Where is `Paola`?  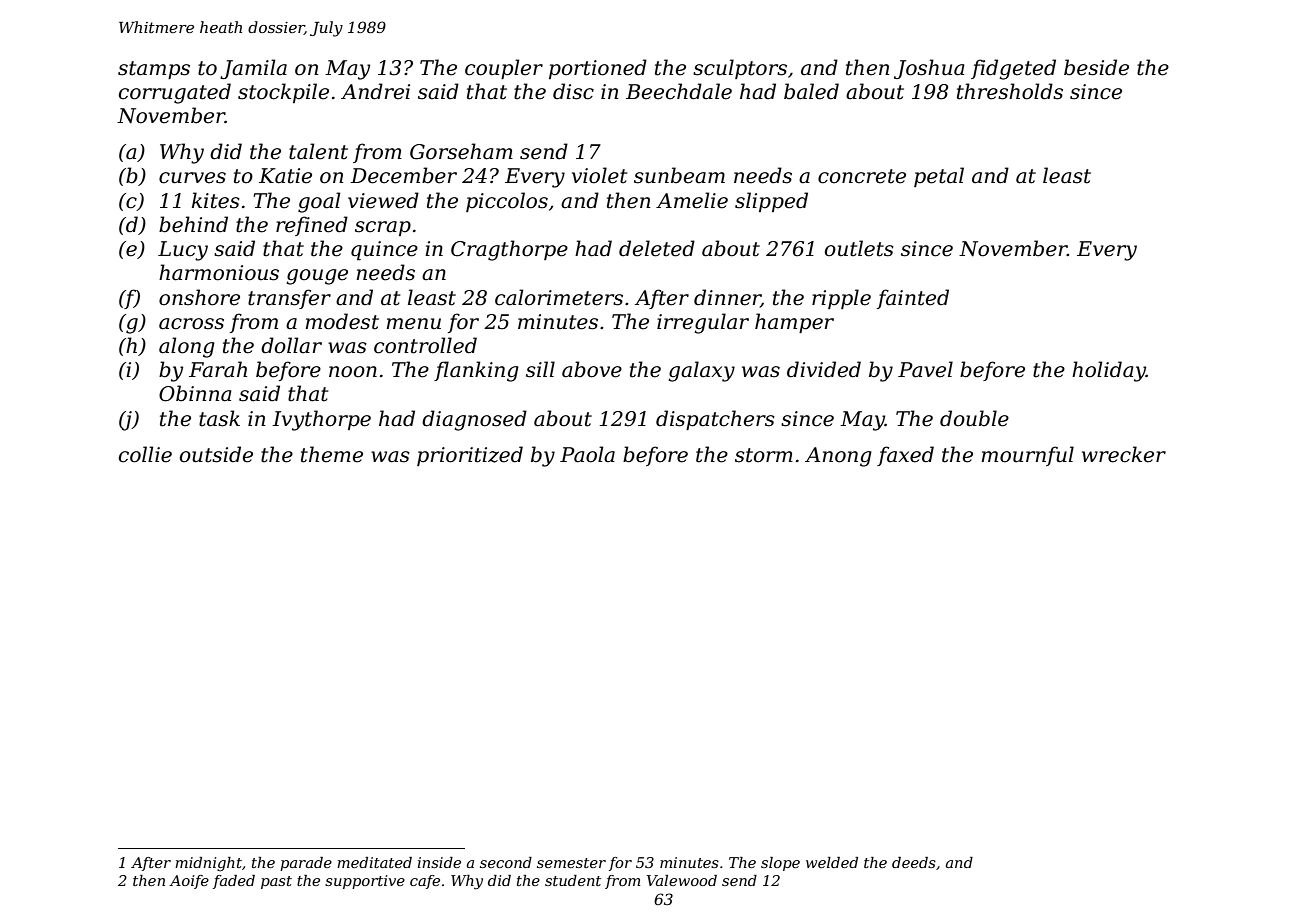 Paola is located at coordinates (587, 454).
